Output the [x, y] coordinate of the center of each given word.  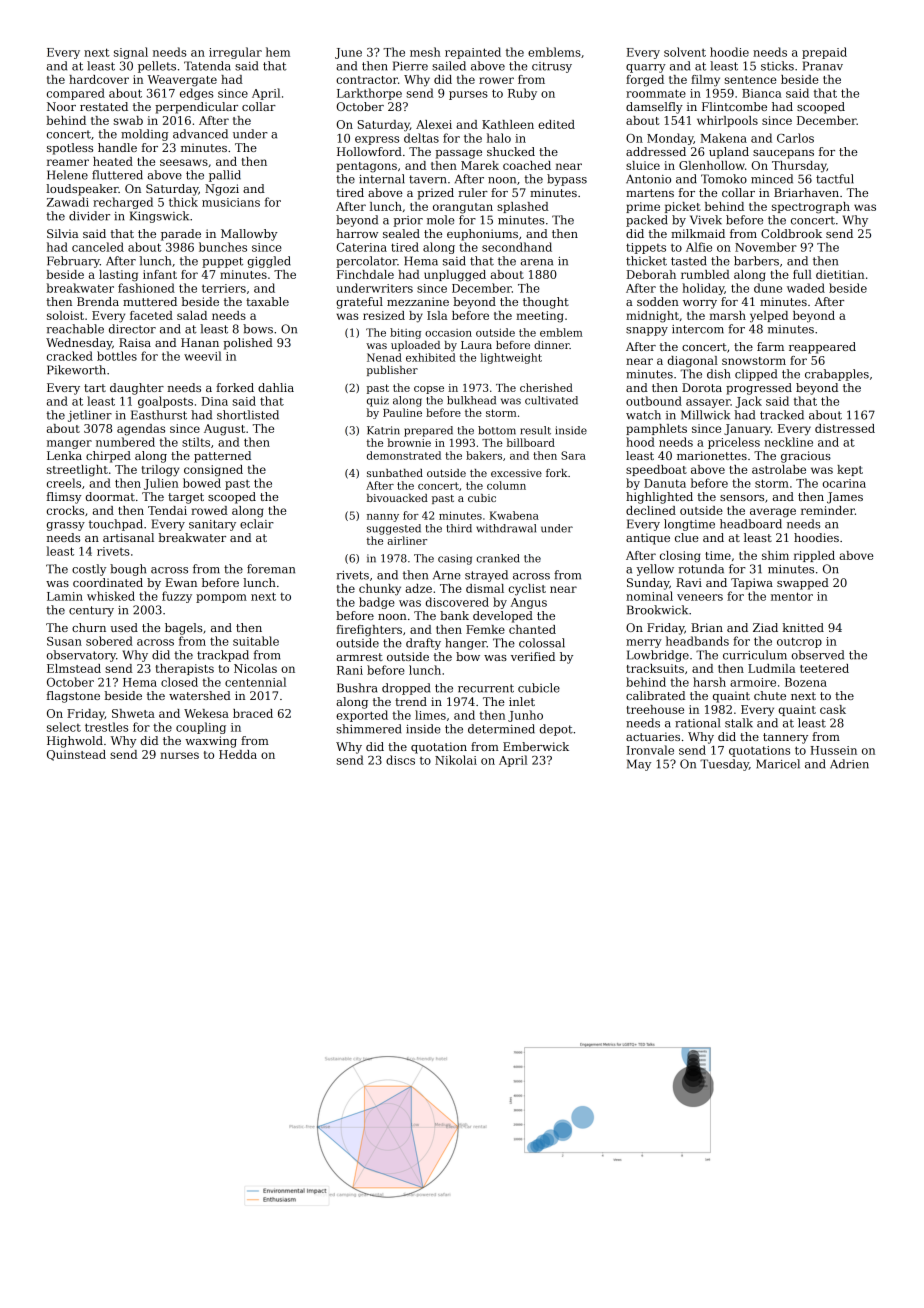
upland [729, 153]
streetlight [77, 471]
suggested [394, 529]
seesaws [184, 162]
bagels [184, 629]
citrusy [552, 67]
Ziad [765, 627]
